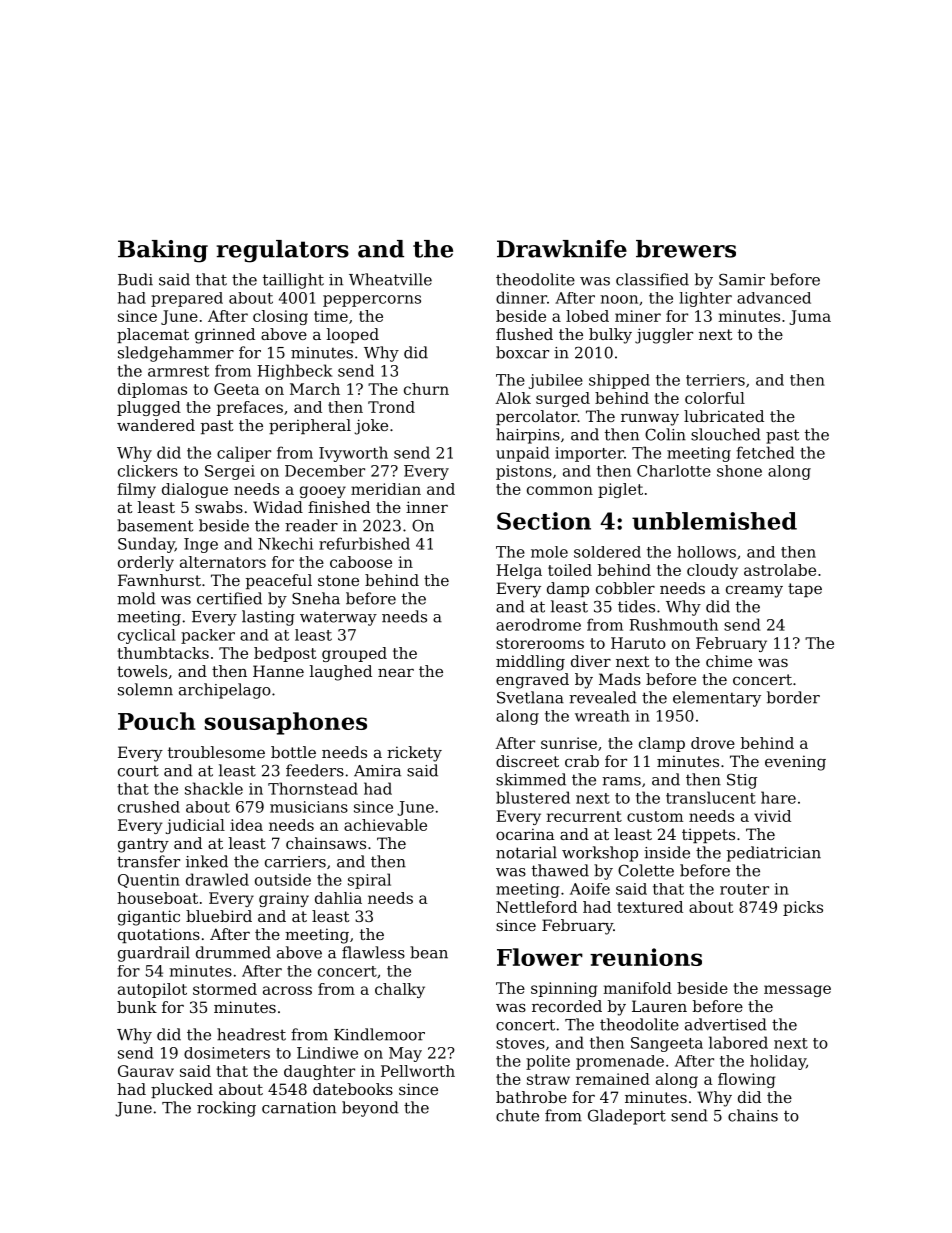  I want to click on spiral, so click(369, 881).
